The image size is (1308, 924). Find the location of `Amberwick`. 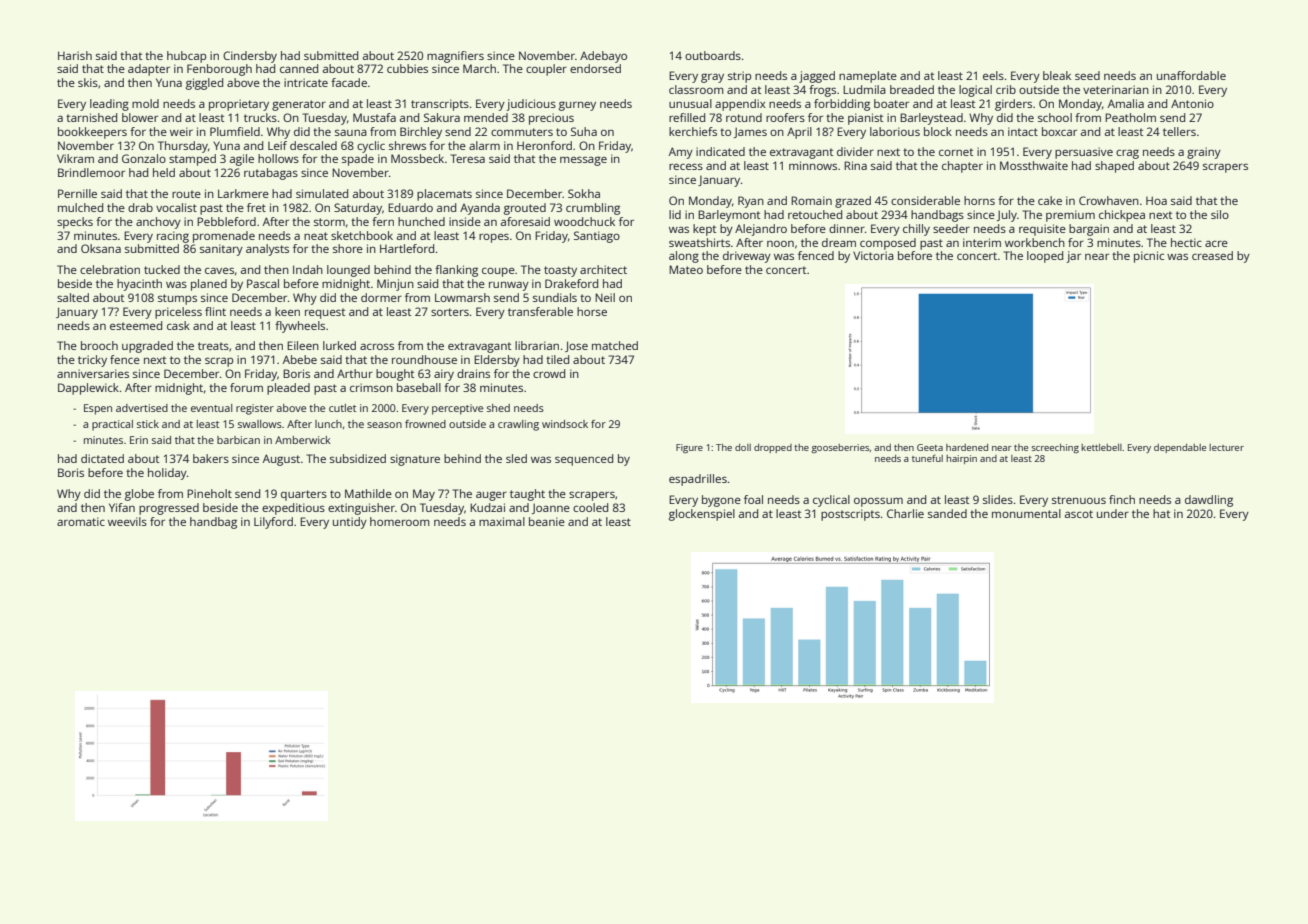

Amberwick is located at coordinates (303, 440).
